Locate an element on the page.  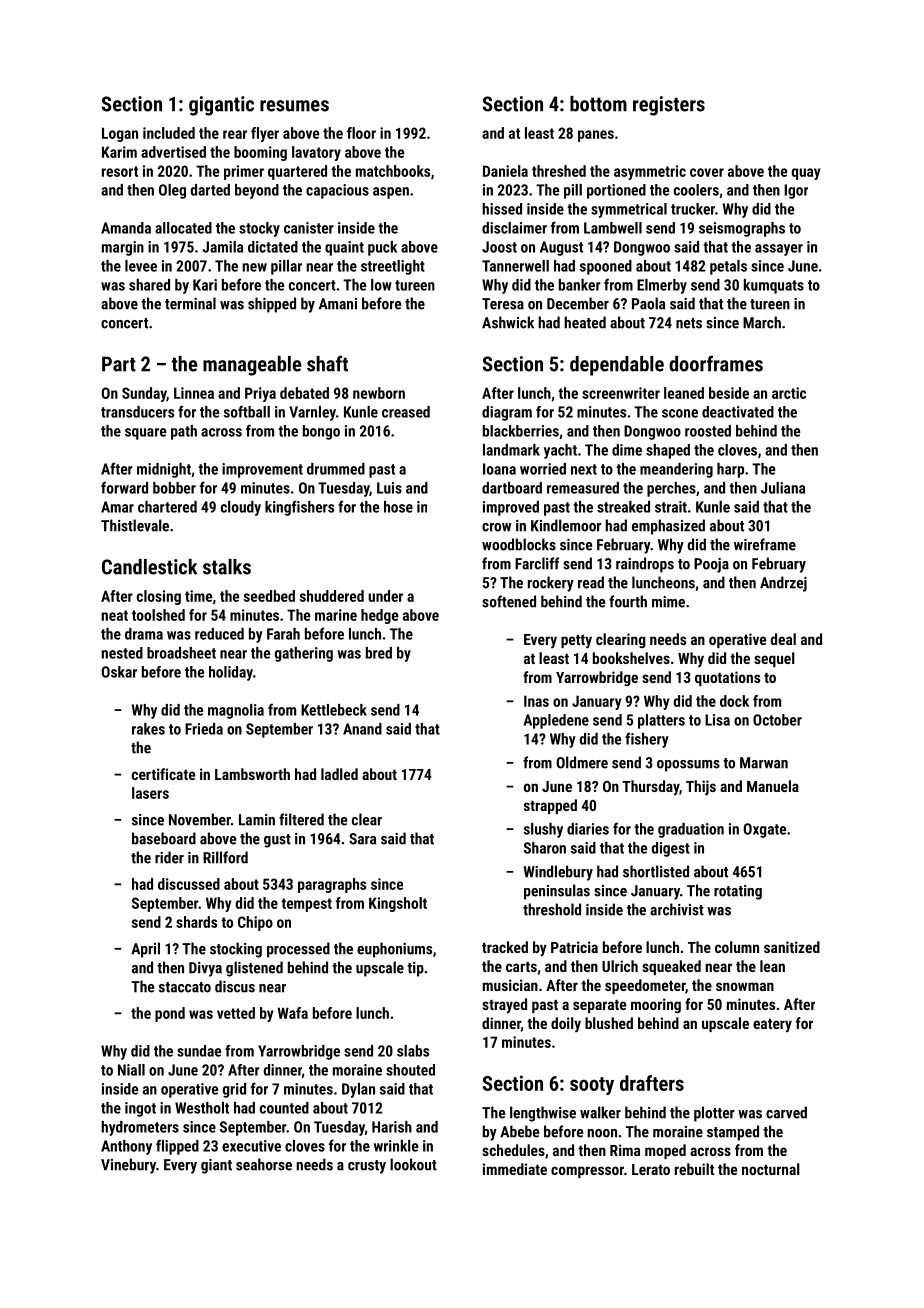
harp is located at coordinates (730, 470).
